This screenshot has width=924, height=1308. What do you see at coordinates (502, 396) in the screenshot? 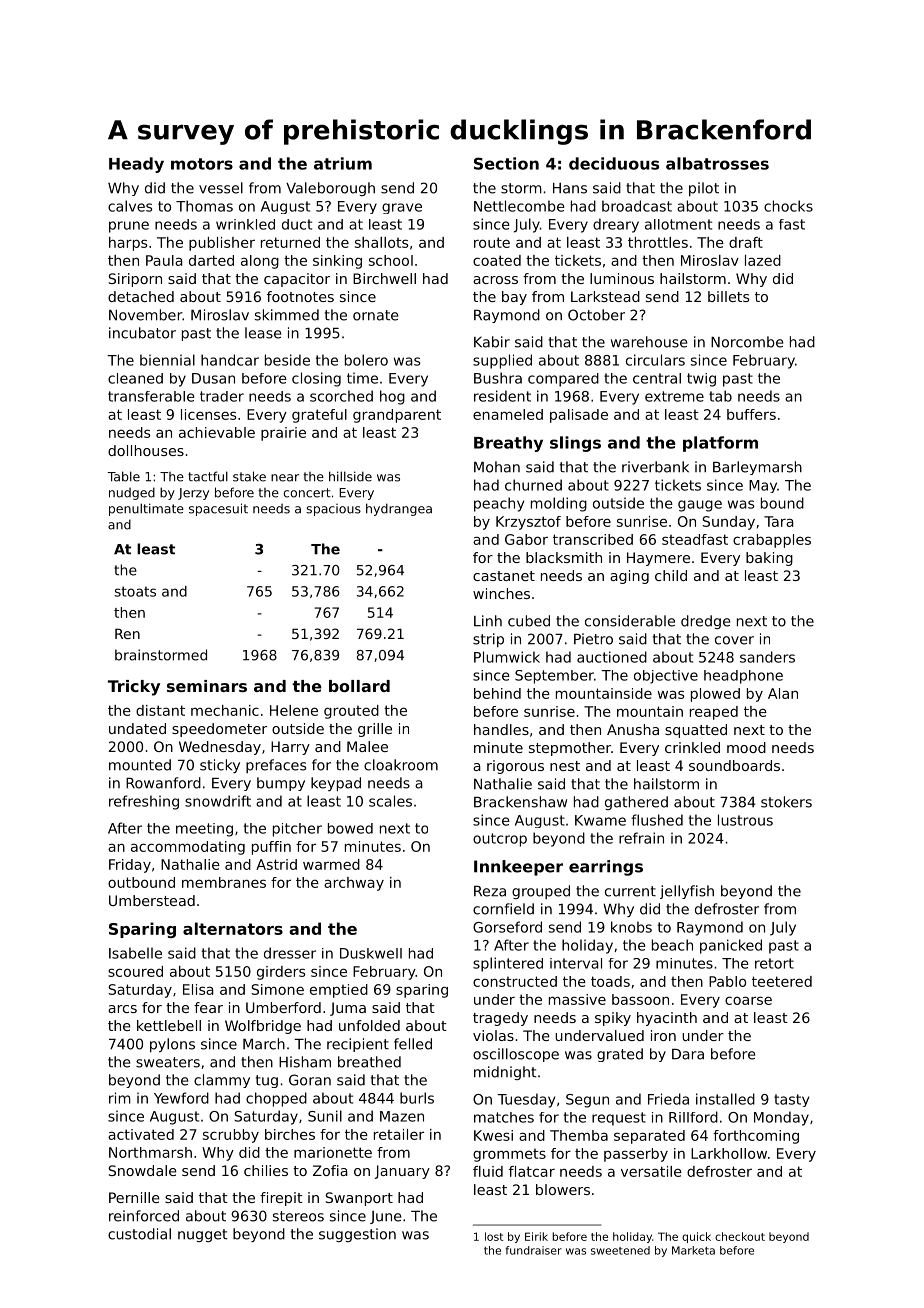
I see `resident` at bounding box center [502, 396].
